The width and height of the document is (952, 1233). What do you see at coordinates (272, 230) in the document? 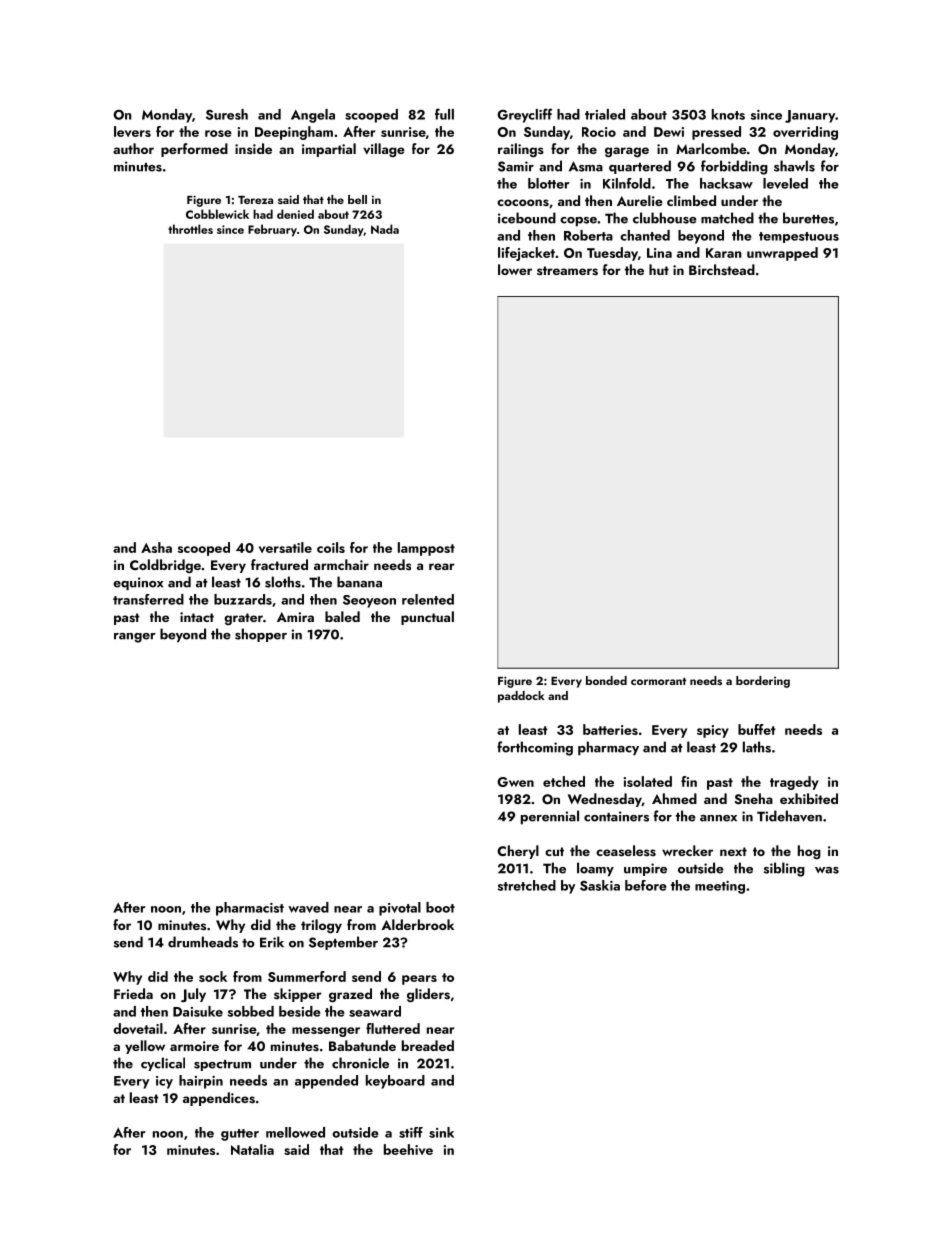
I see `February` at bounding box center [272, 230].
